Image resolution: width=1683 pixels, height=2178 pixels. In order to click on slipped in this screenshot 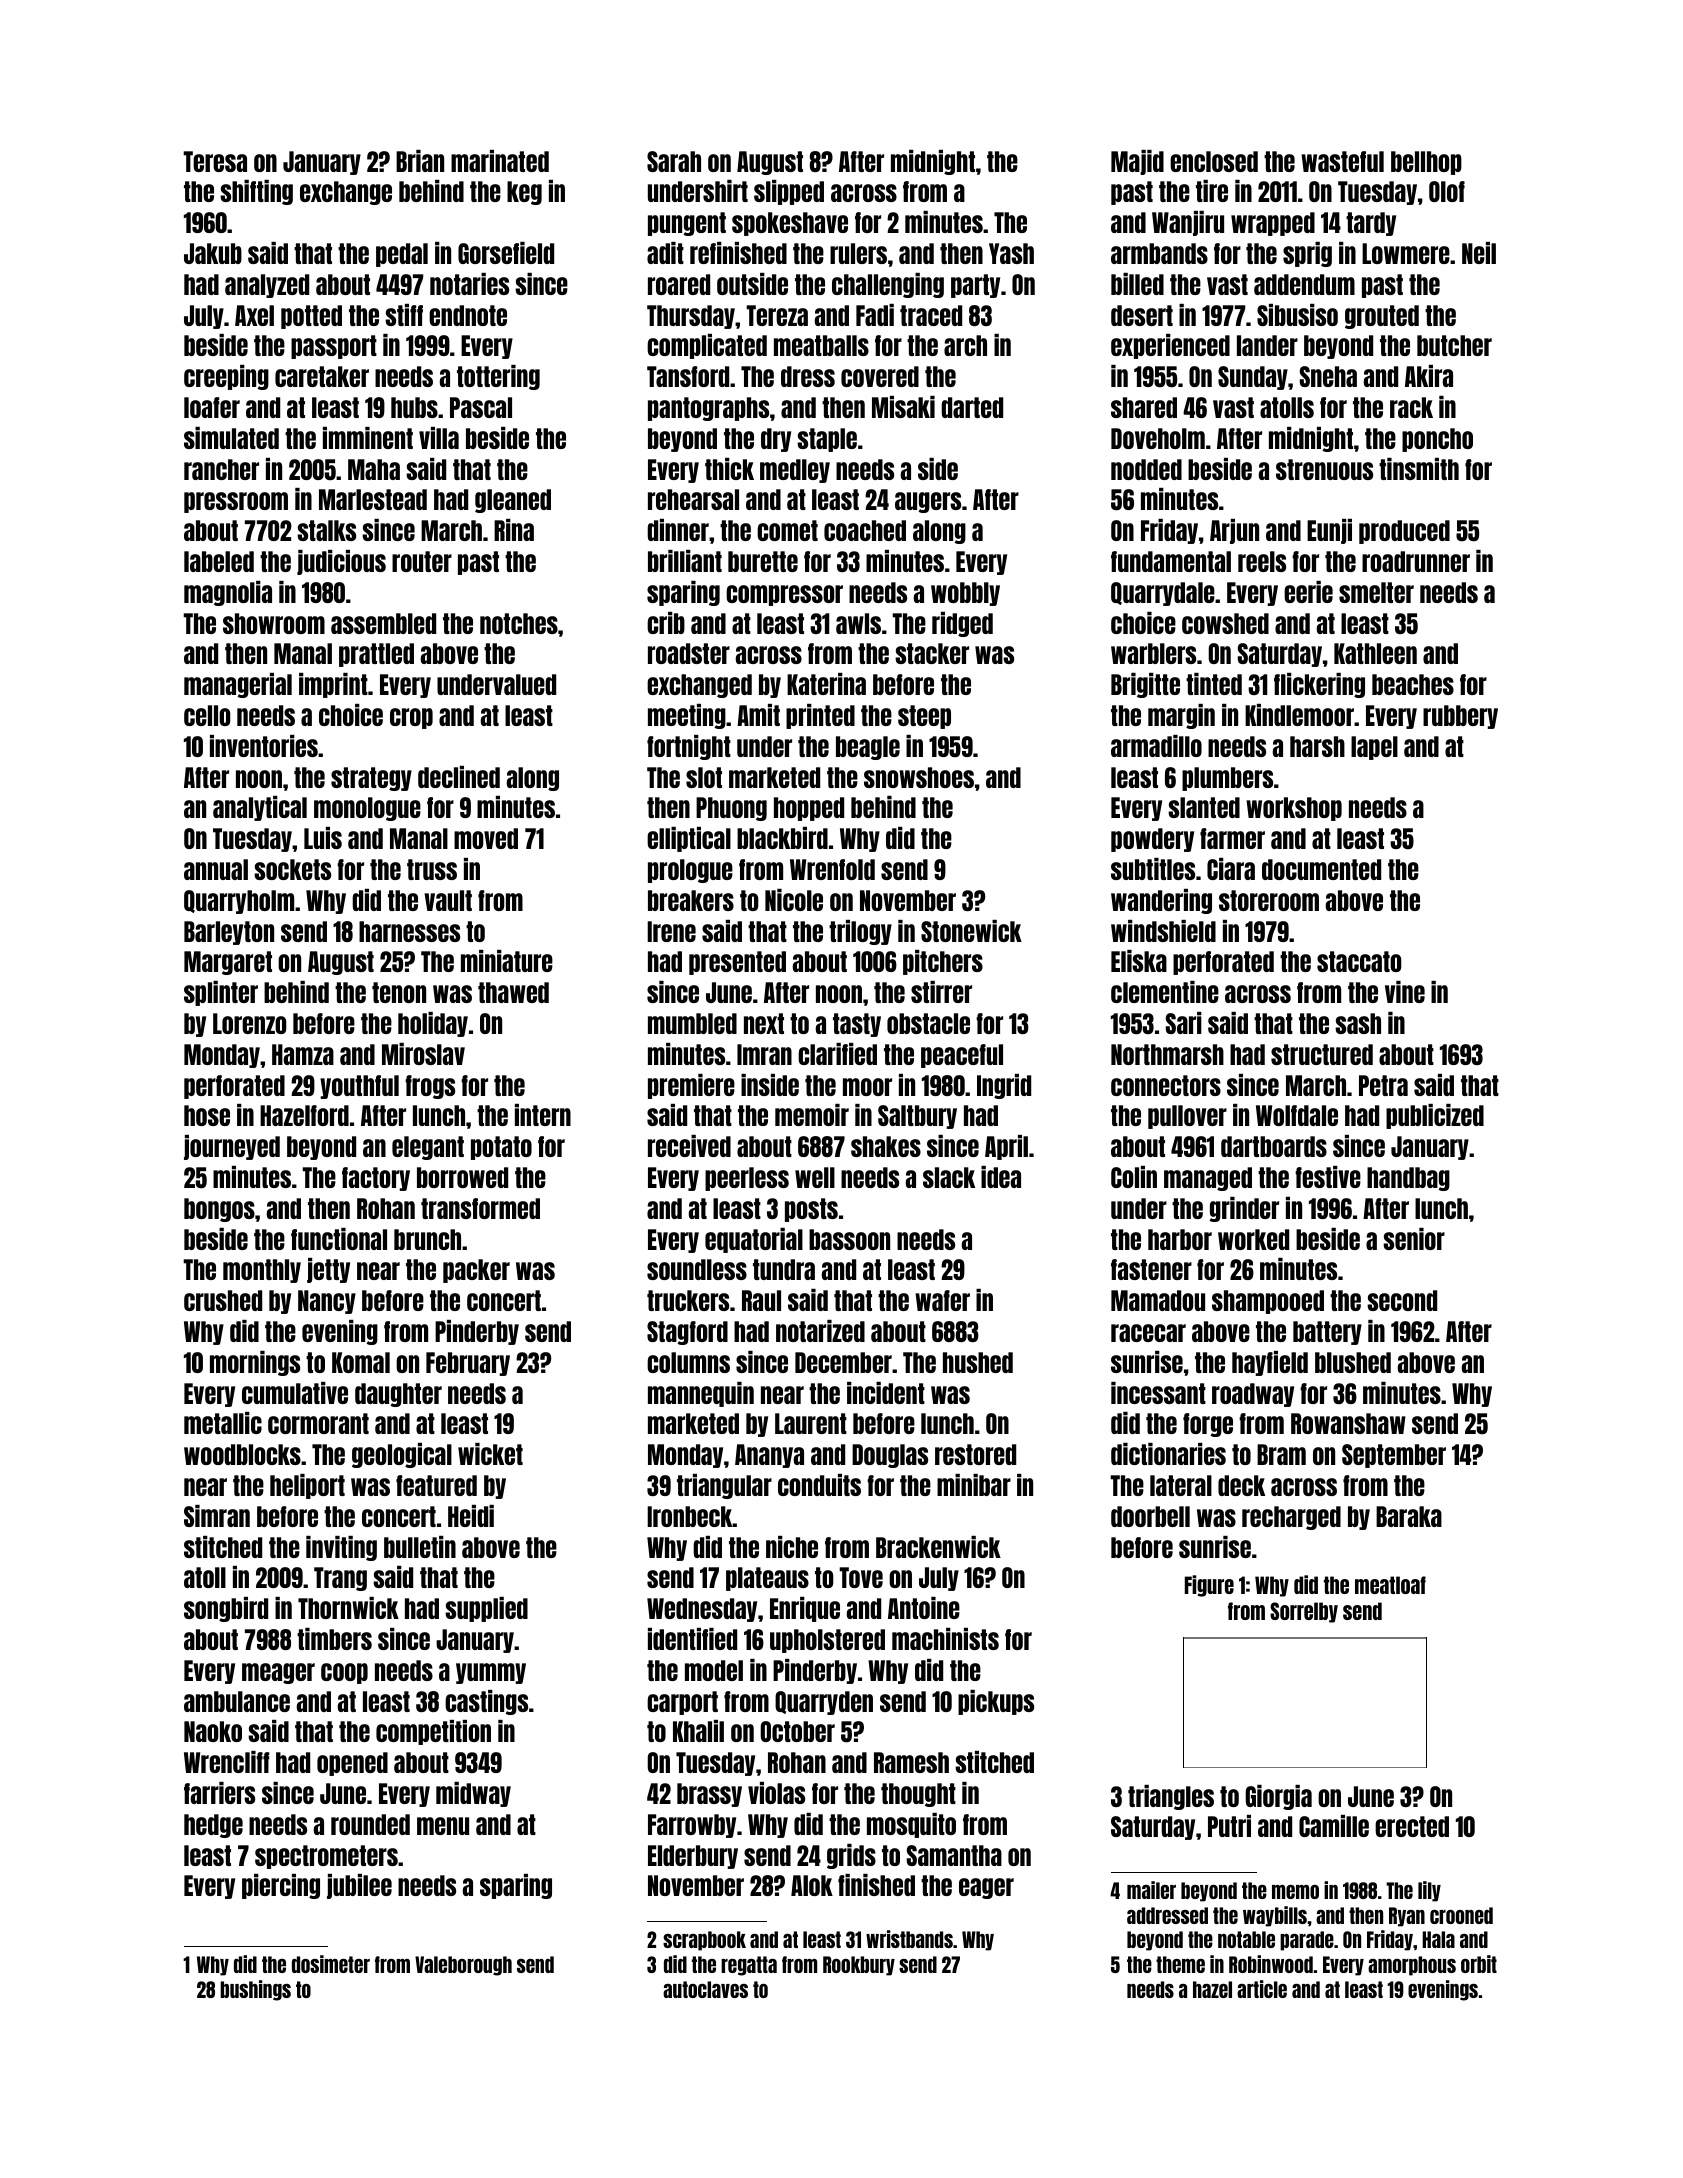, I will do `click(789, 192)`.
